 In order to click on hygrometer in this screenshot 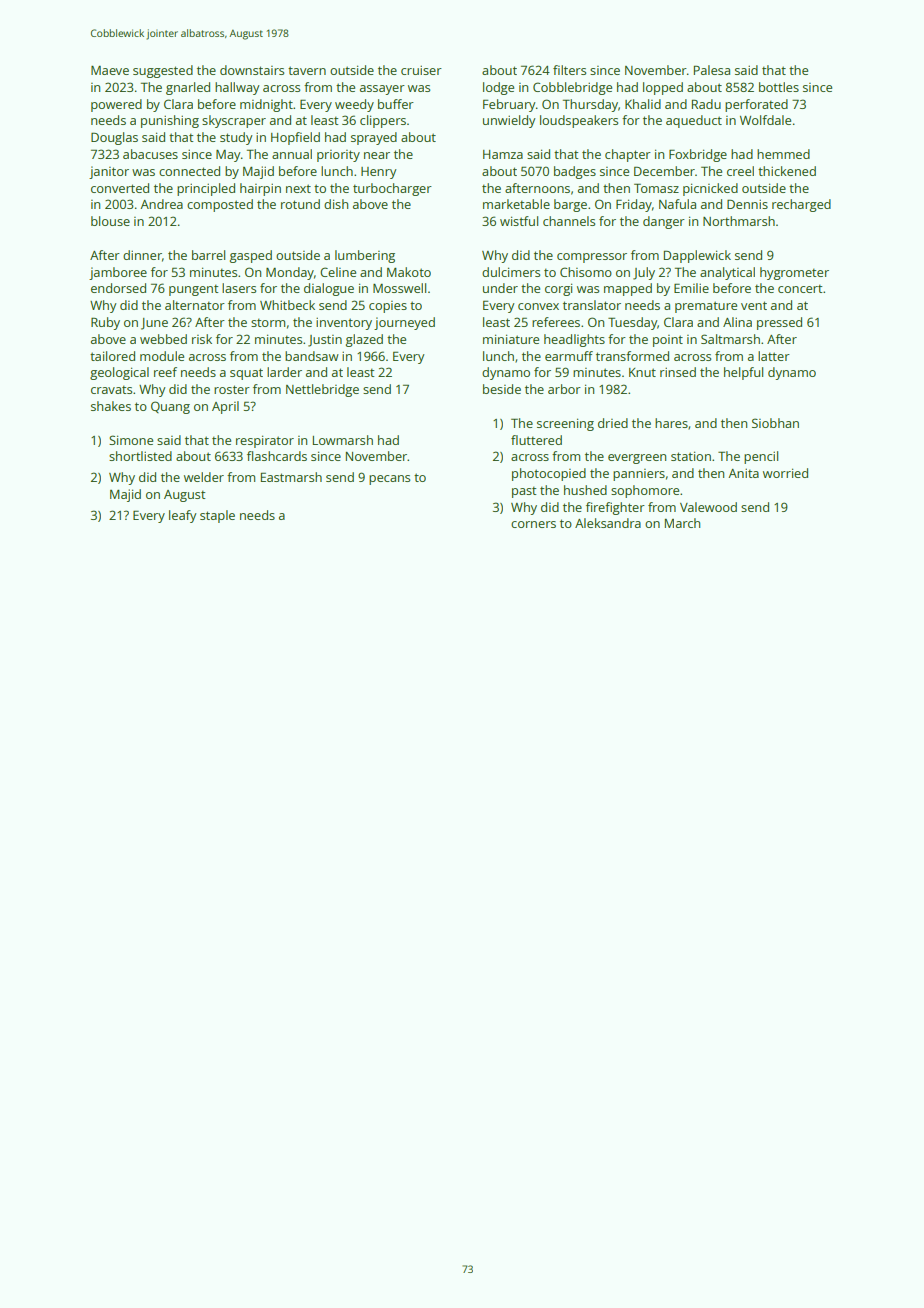, I will do `click(794, 273)`.
